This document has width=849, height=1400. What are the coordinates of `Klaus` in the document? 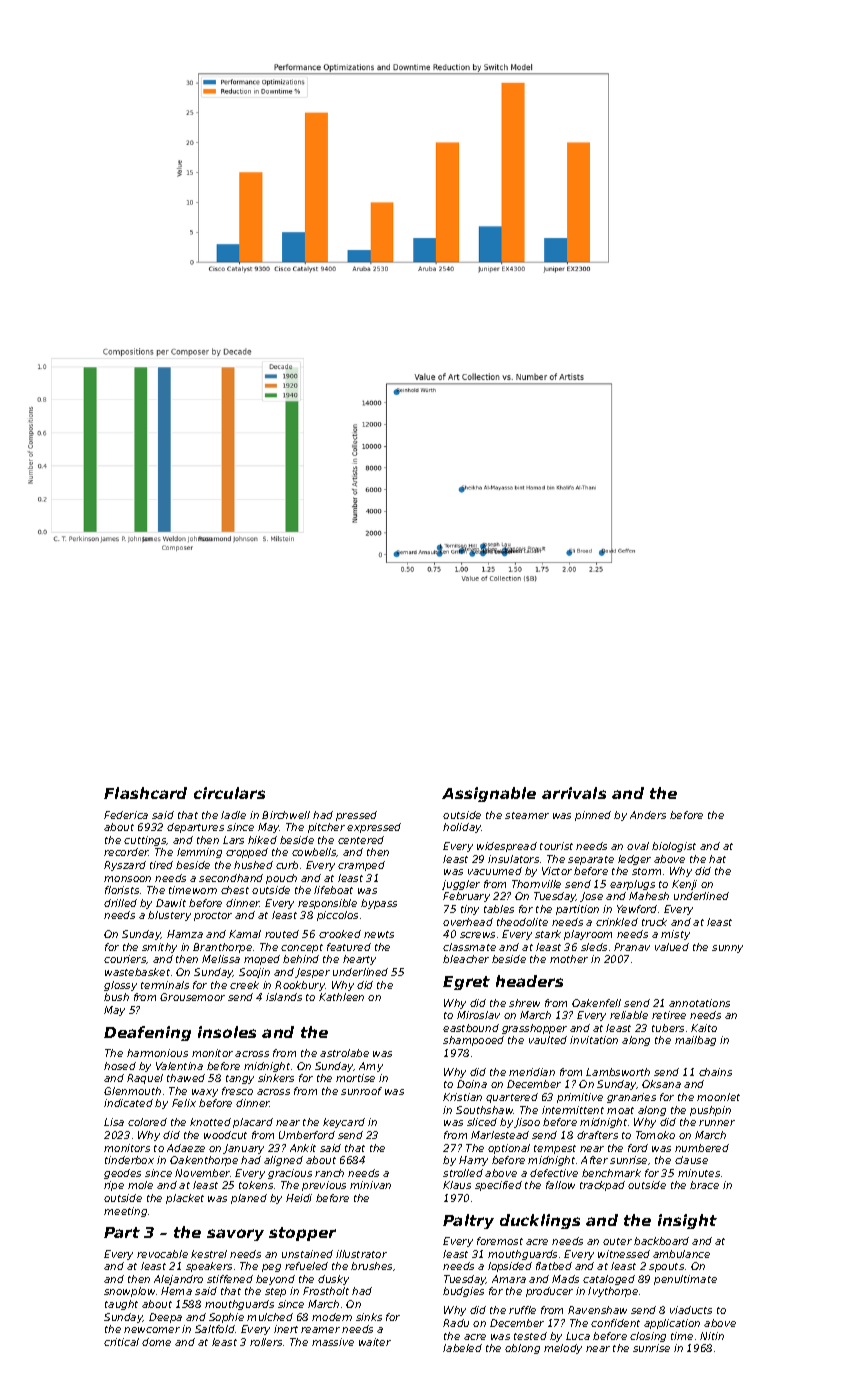 It's located at (457, 1185).
